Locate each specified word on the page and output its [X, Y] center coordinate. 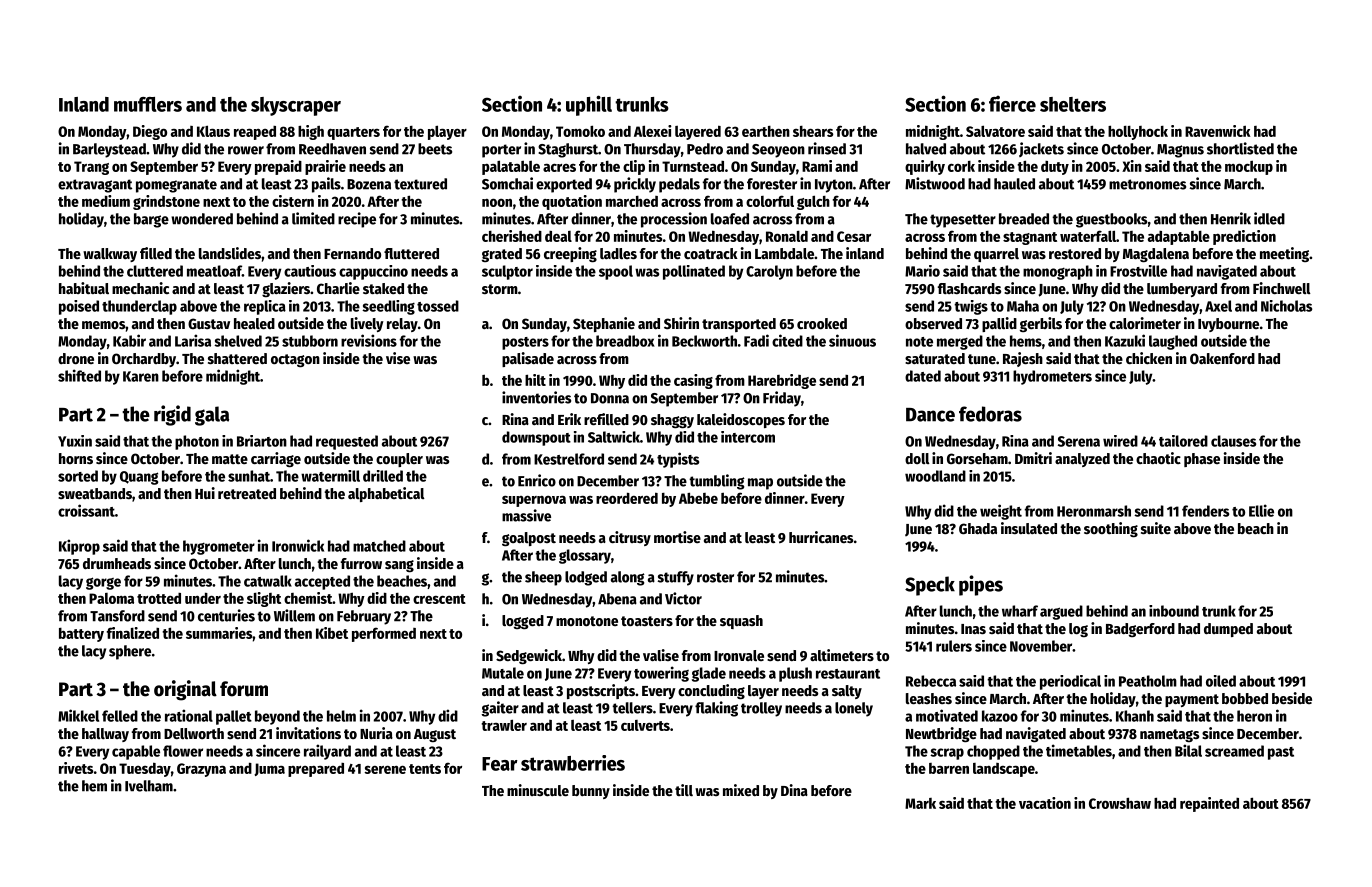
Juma [269, 769]
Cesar [854, 236]
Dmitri [1033, 458]
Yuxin [75, 441]
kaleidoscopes [741, 420]
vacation [1045, 803]
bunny [591, 792]
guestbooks [1111, 220]
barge [151, 220]
